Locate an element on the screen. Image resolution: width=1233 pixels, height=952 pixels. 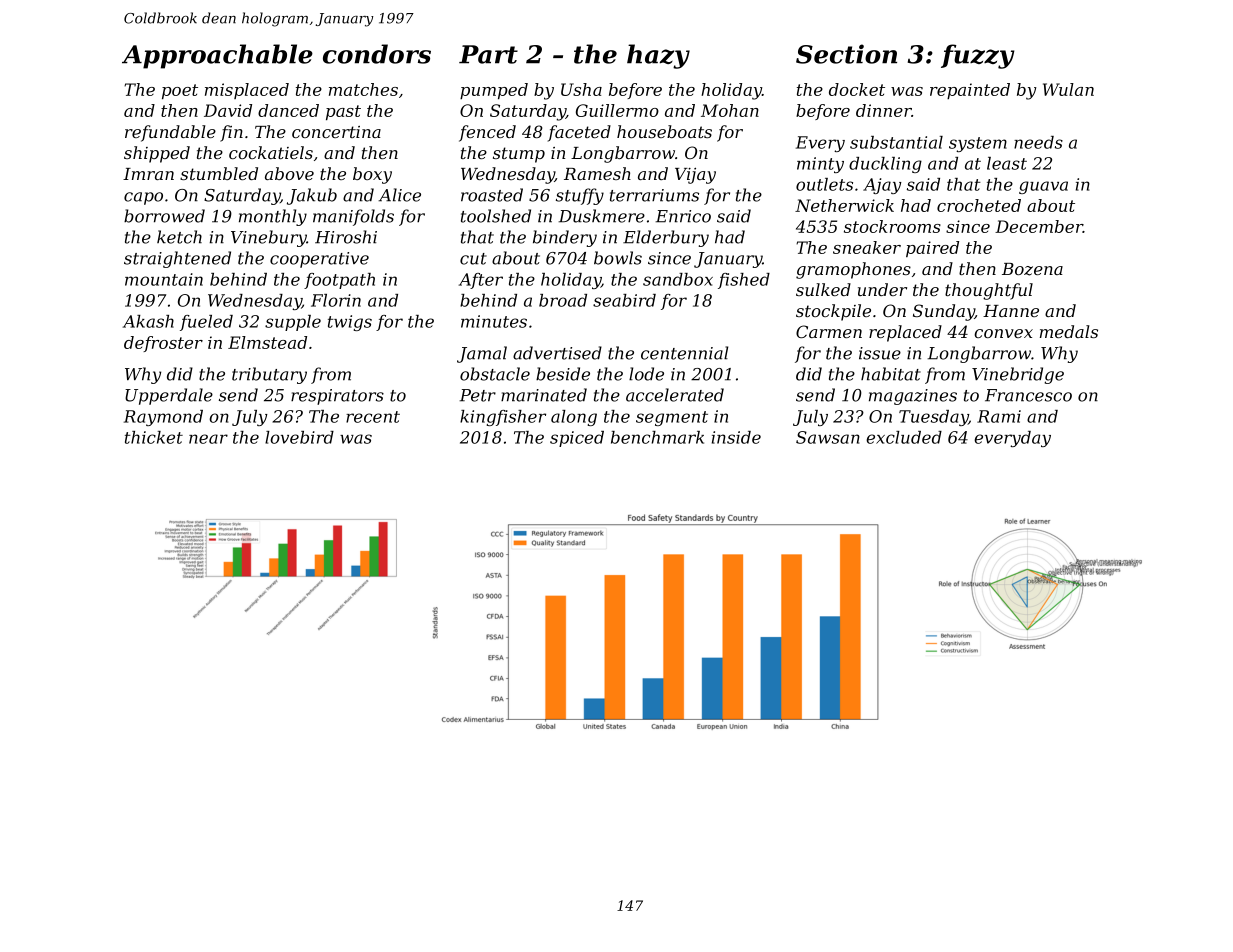
centennial is located at coordinates (684, 353).
